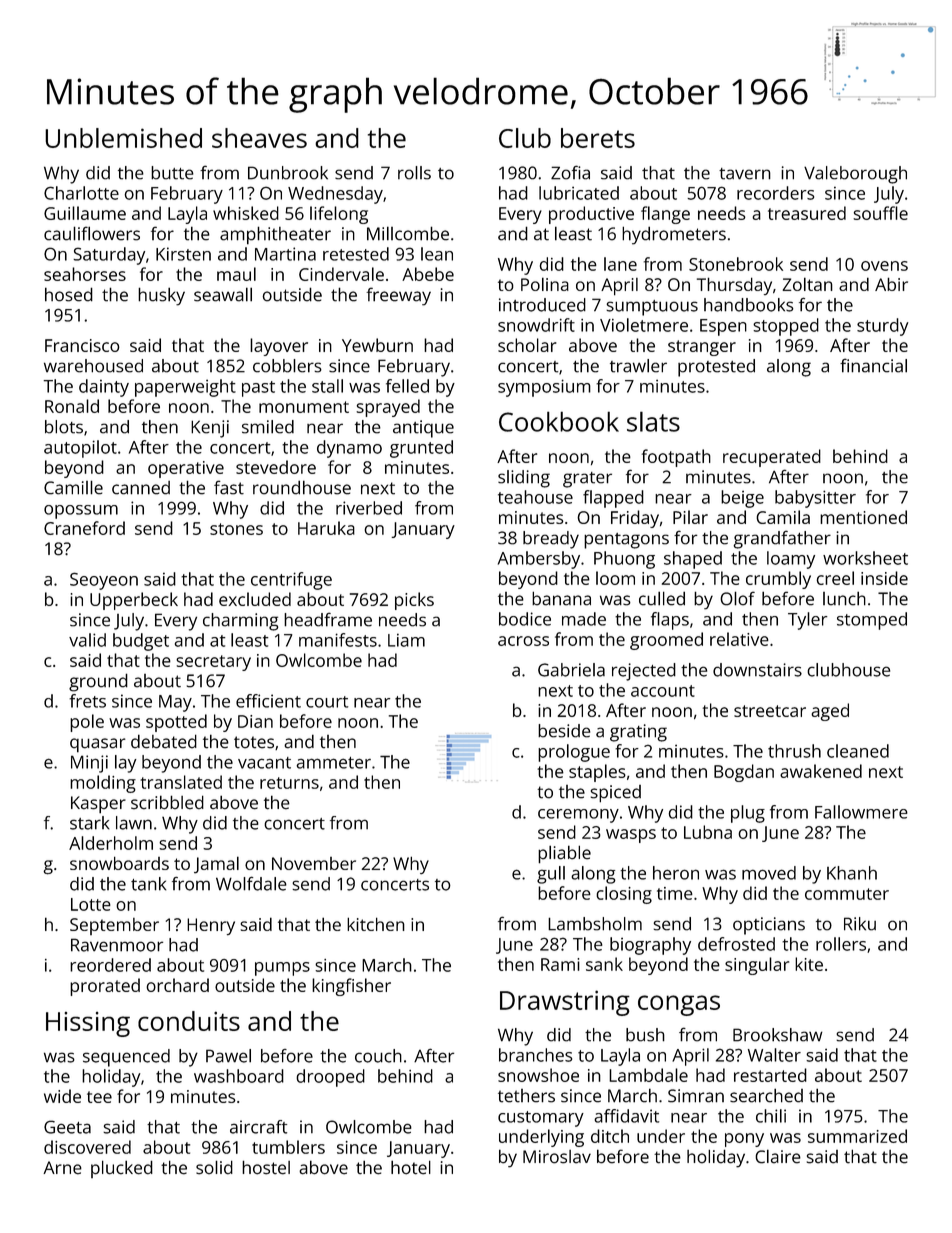  Describe the element at coordinates (288, 173) in the screenshot. I see `Dunbrook` at that location.
